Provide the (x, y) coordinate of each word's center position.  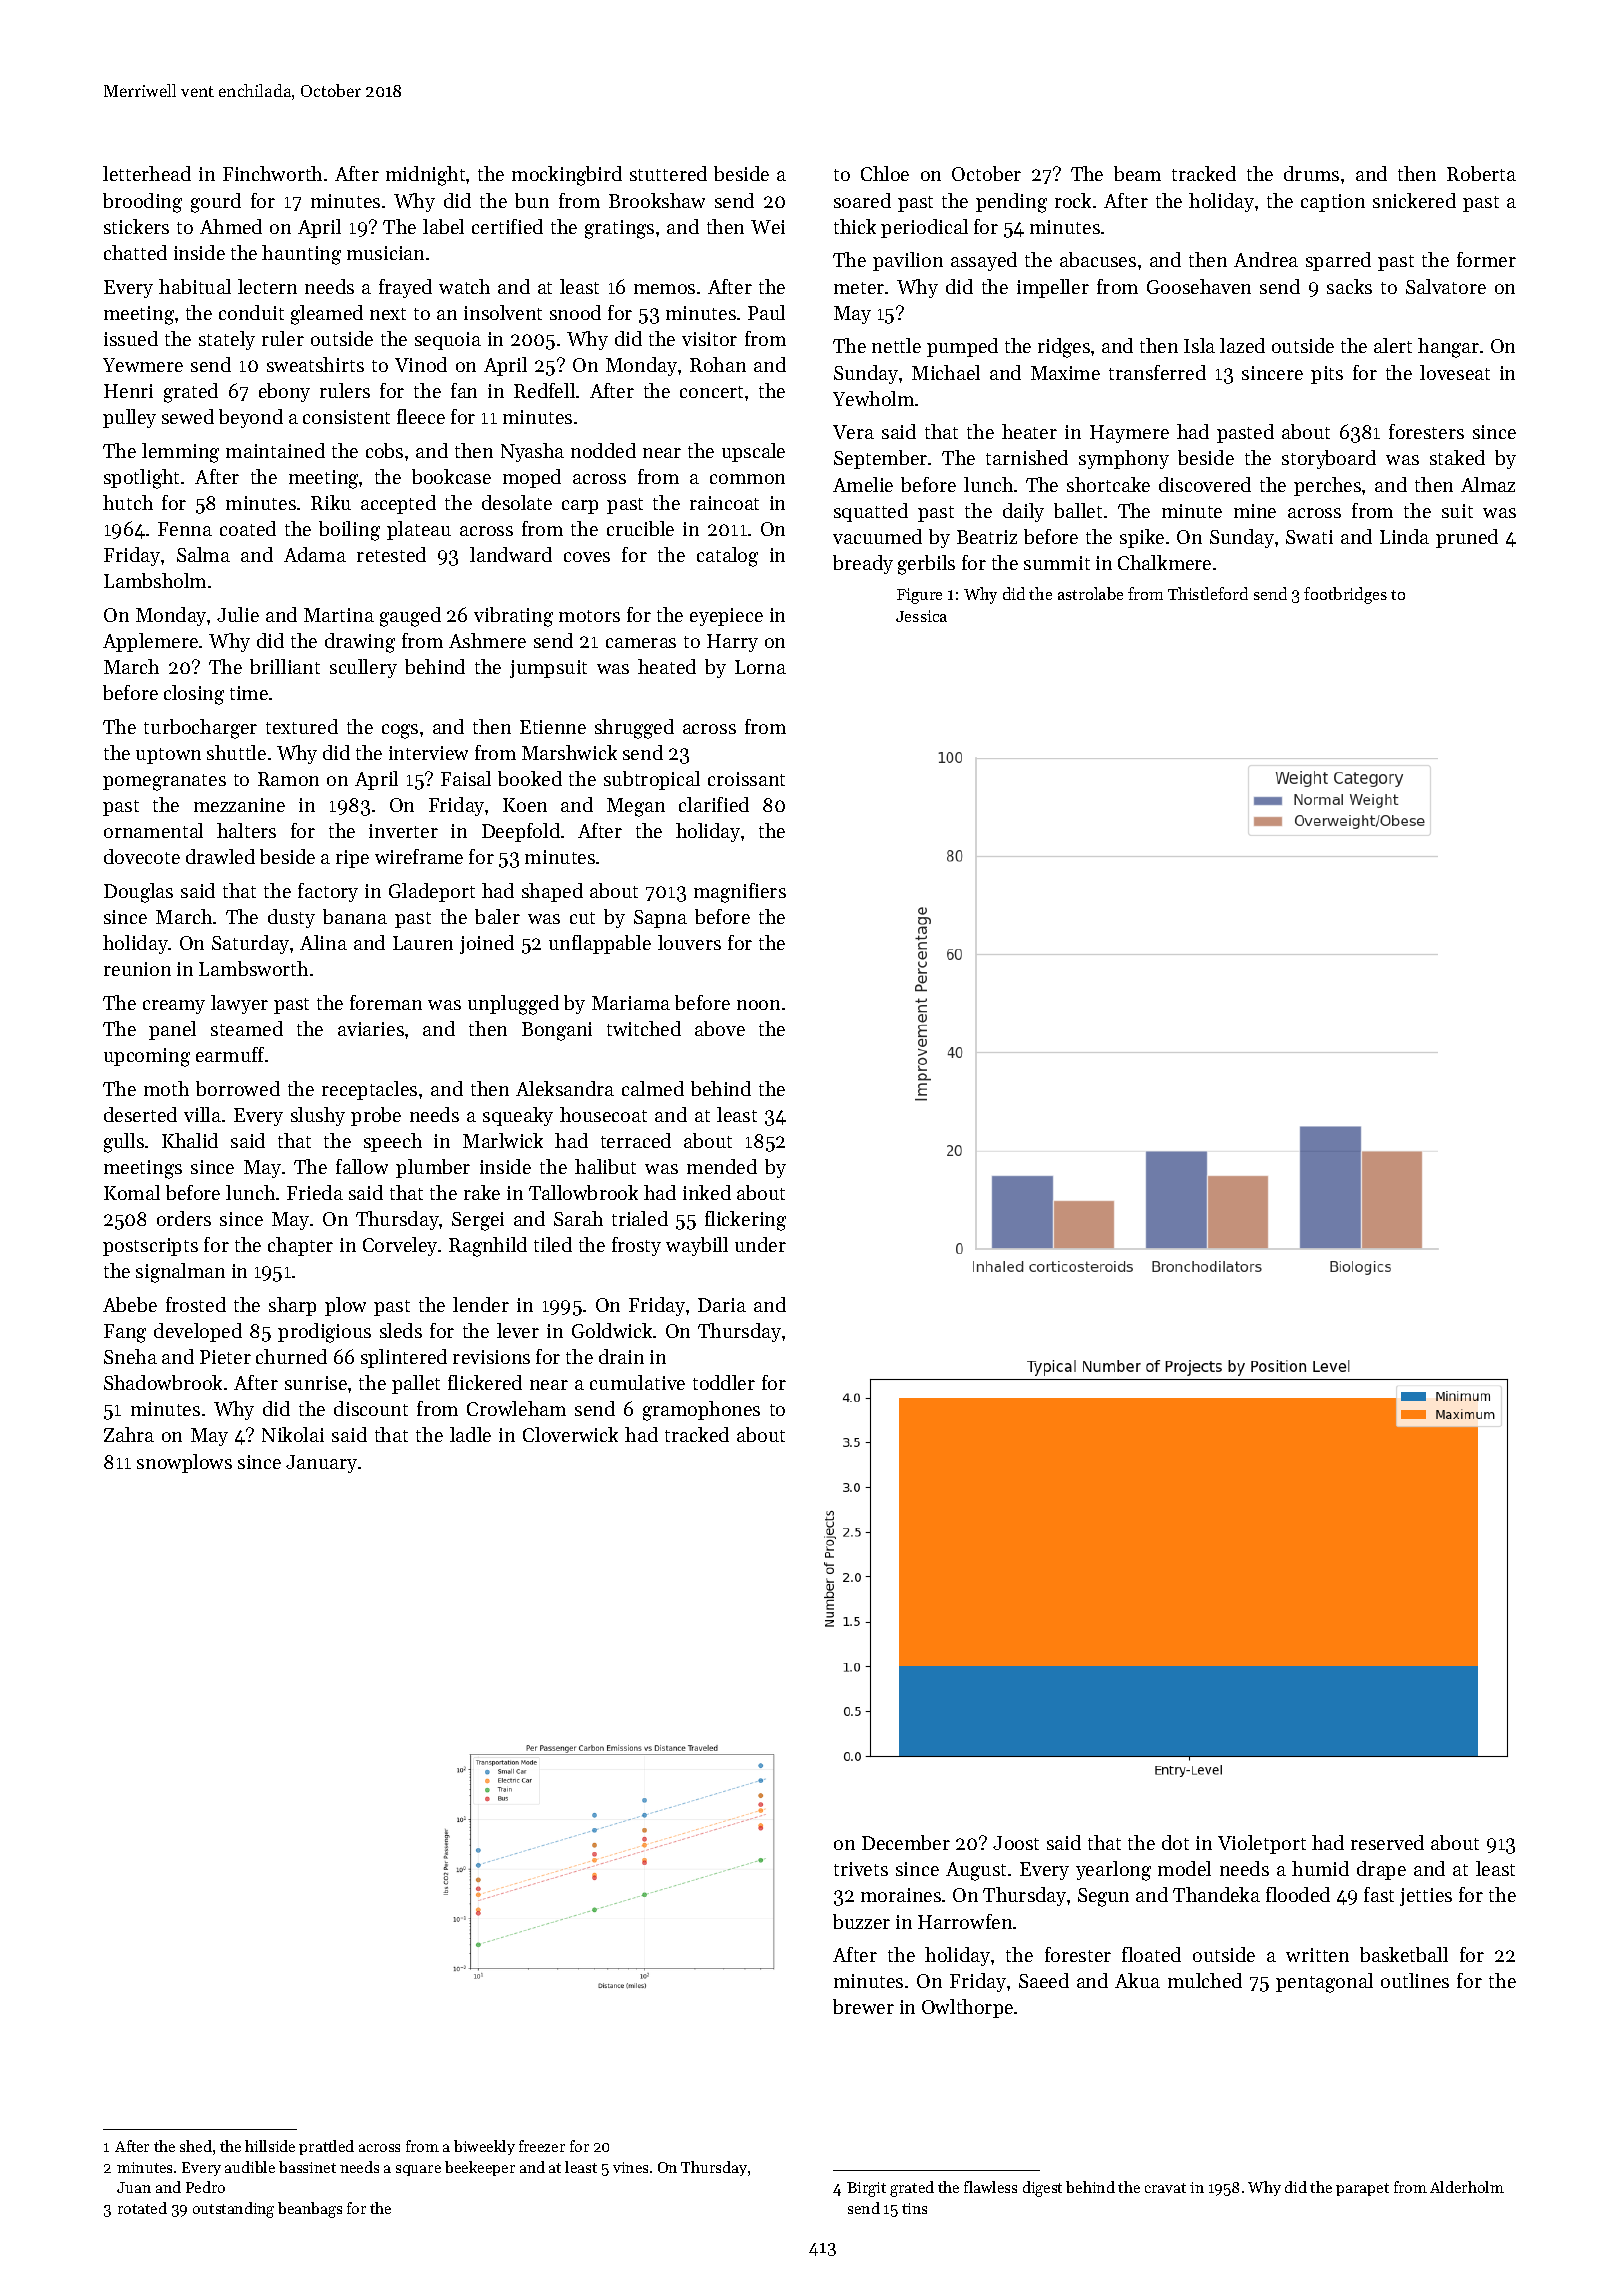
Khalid (190, 1140)
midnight (425, 176)
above (720, 1028)
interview (428, 753)
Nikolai (293, 1434)
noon (758, 1005)
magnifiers (740, 893)
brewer (863, 2006)
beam (1137, 173)
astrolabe (1090, 593)
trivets (861, 1869)
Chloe (885, 173)
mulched (1205, 1980)
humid (1320, 1868)
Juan (134, 2187)
